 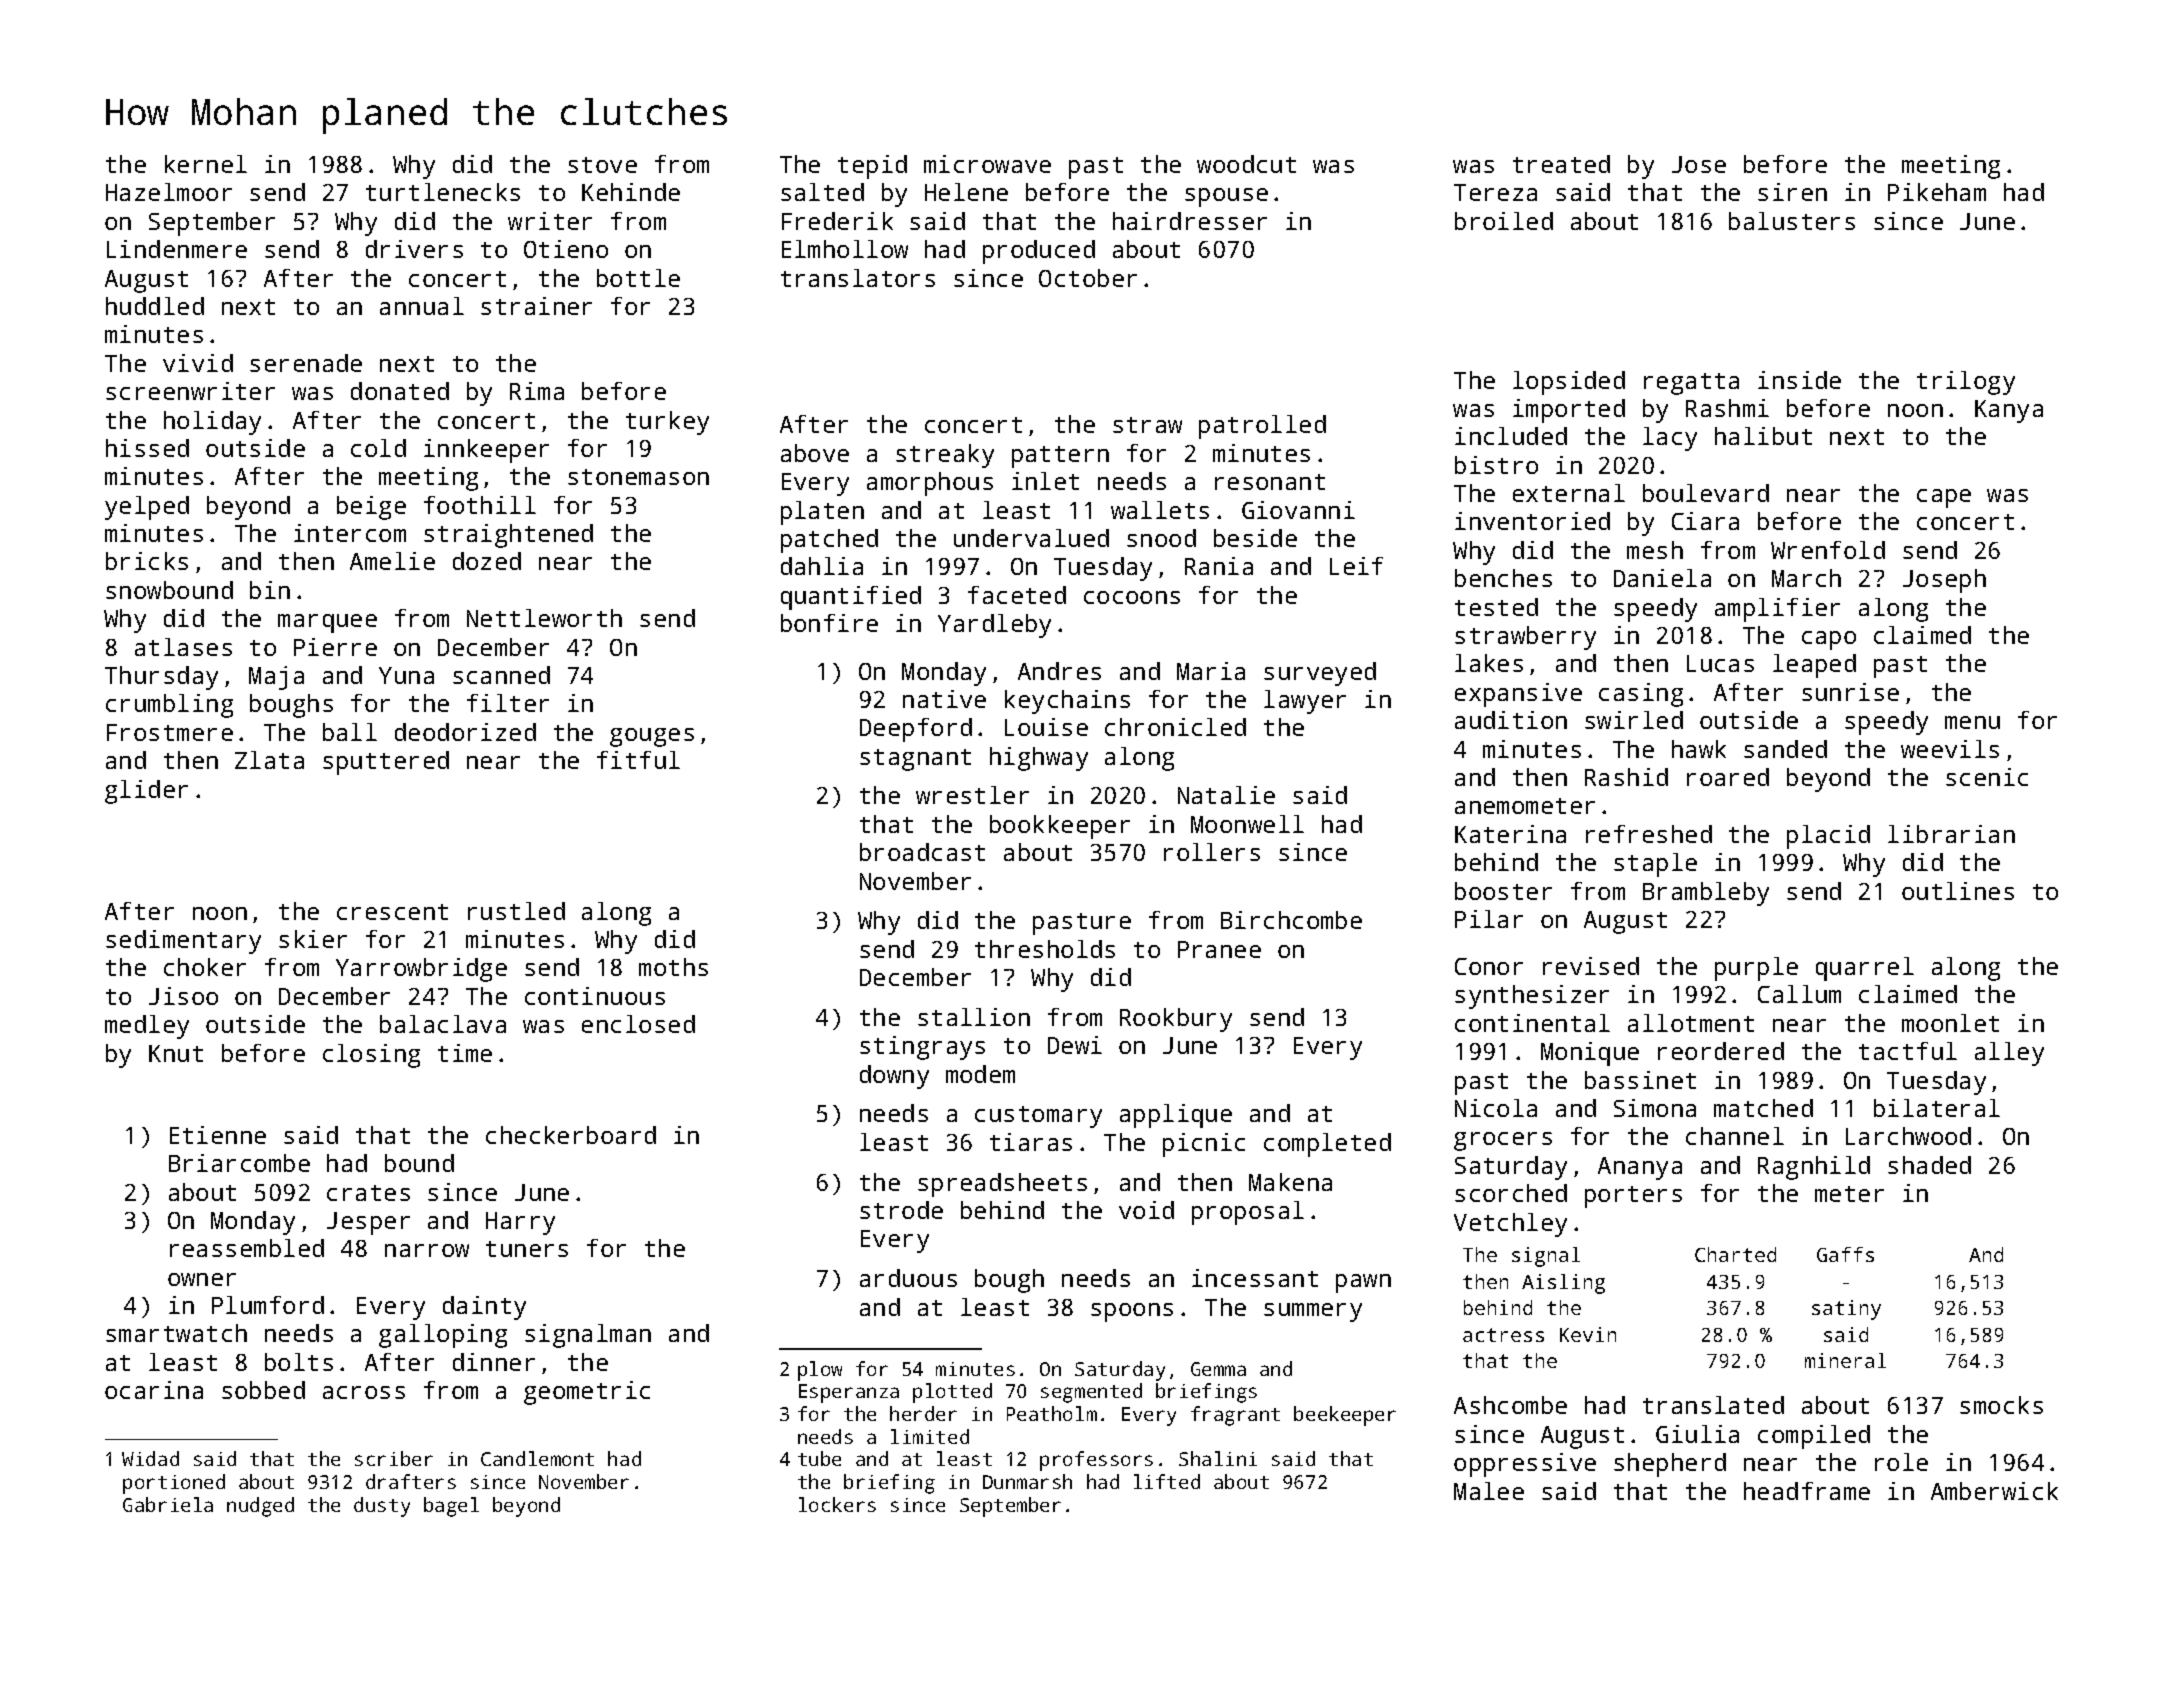 I want to click on hairdresser, so click(x=1190, y=221).
